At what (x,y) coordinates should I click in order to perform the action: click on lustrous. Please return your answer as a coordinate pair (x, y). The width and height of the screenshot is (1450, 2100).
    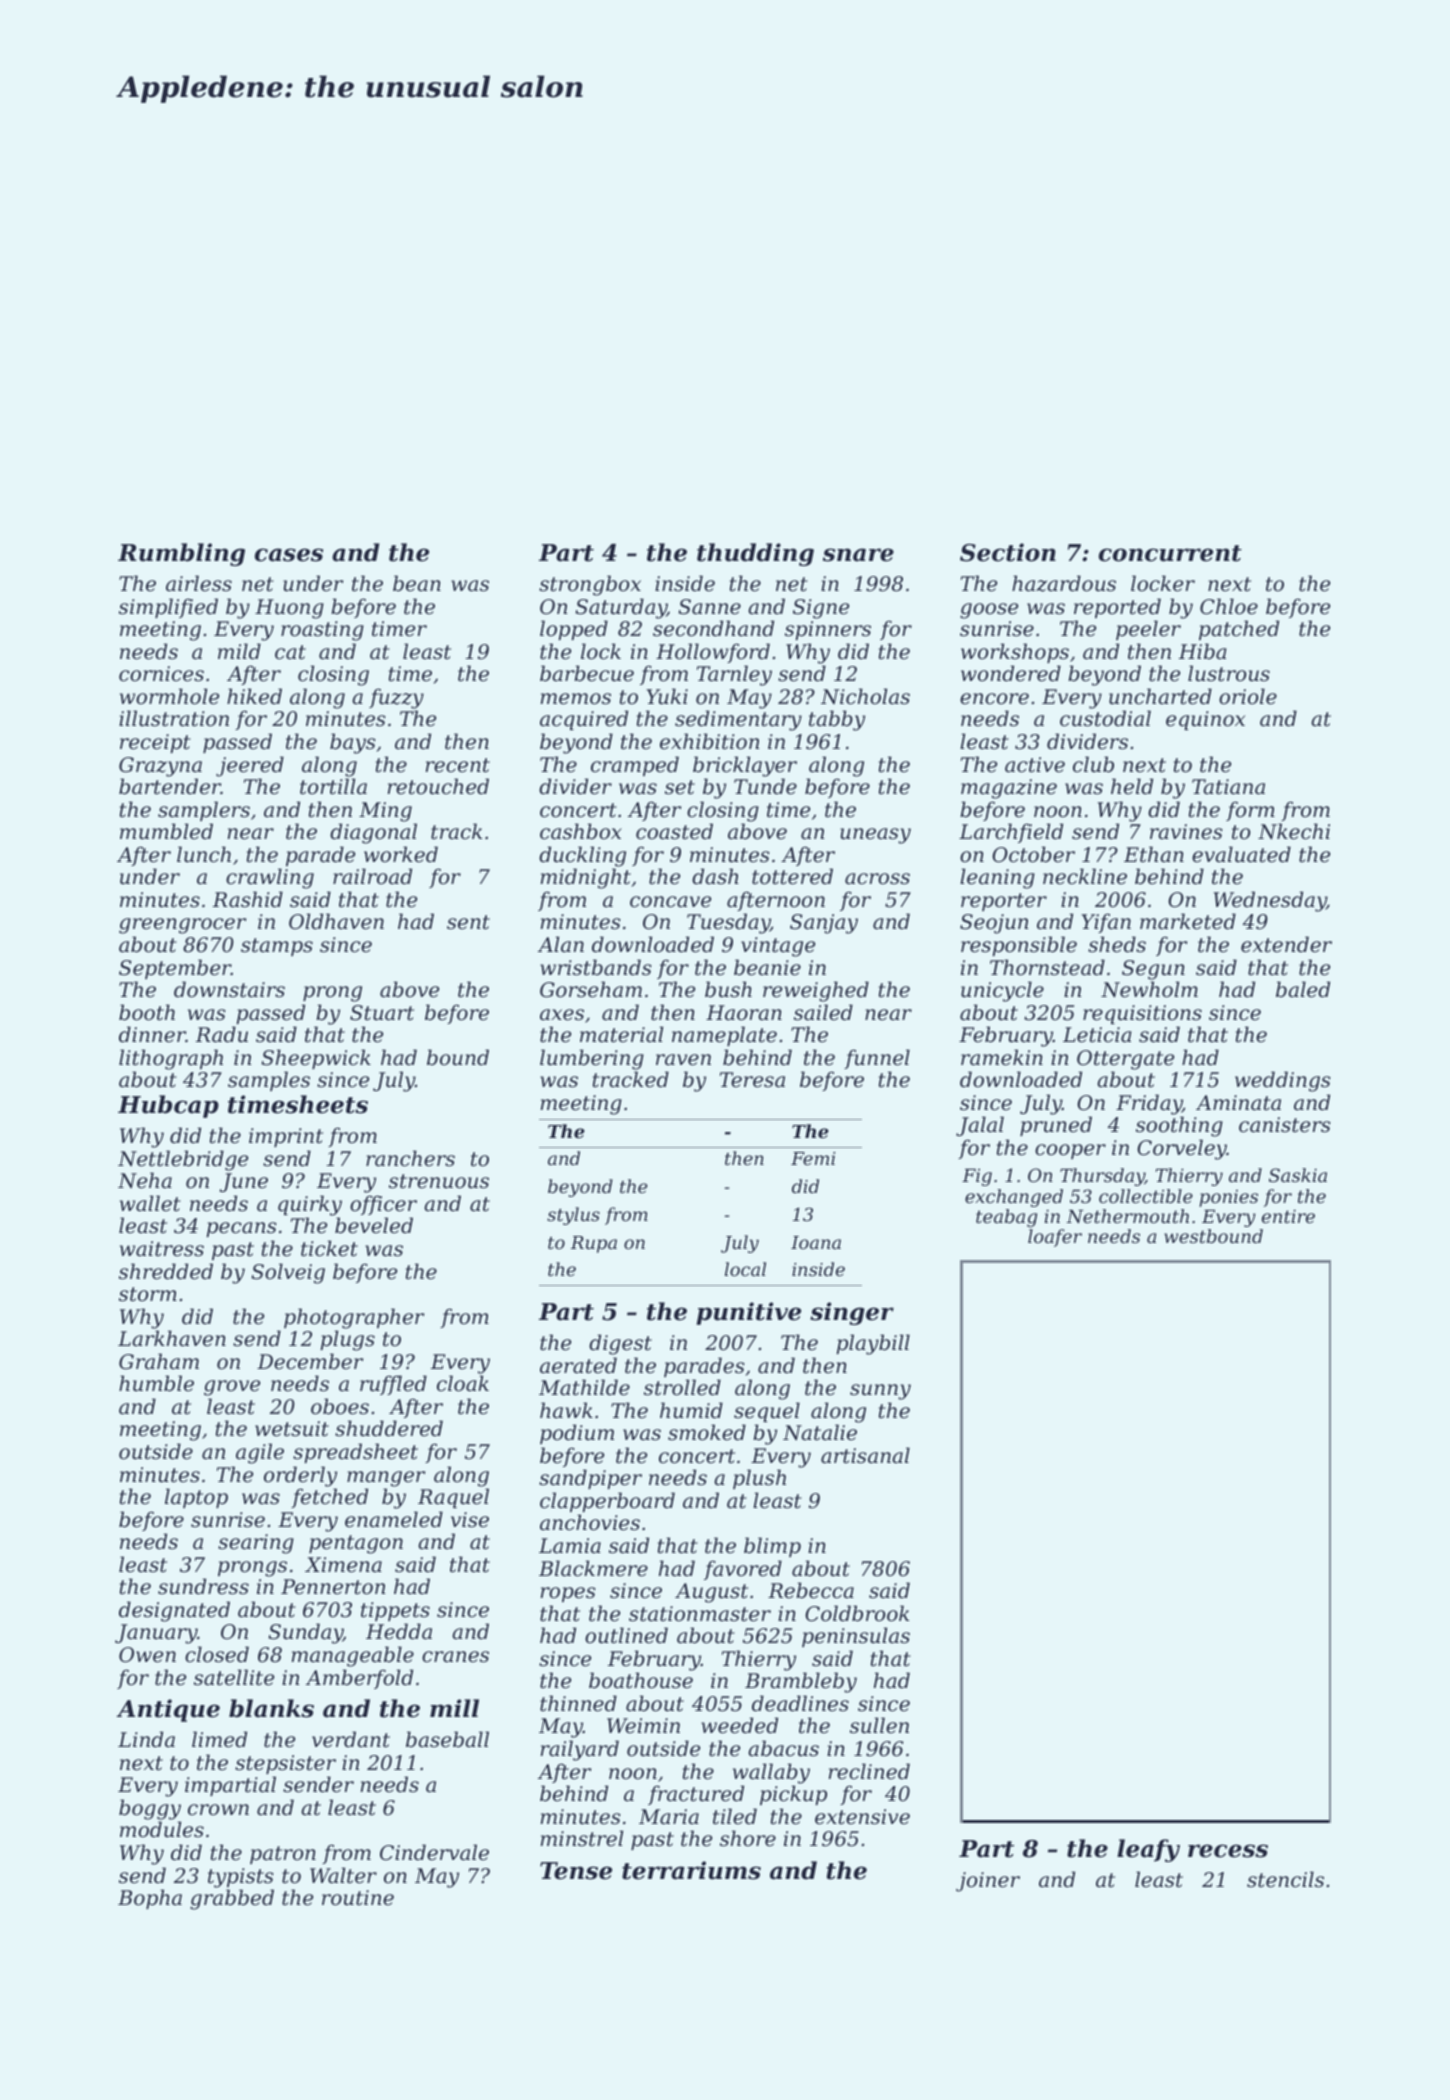
    Looking at the image, I should click on (1229, 673).
